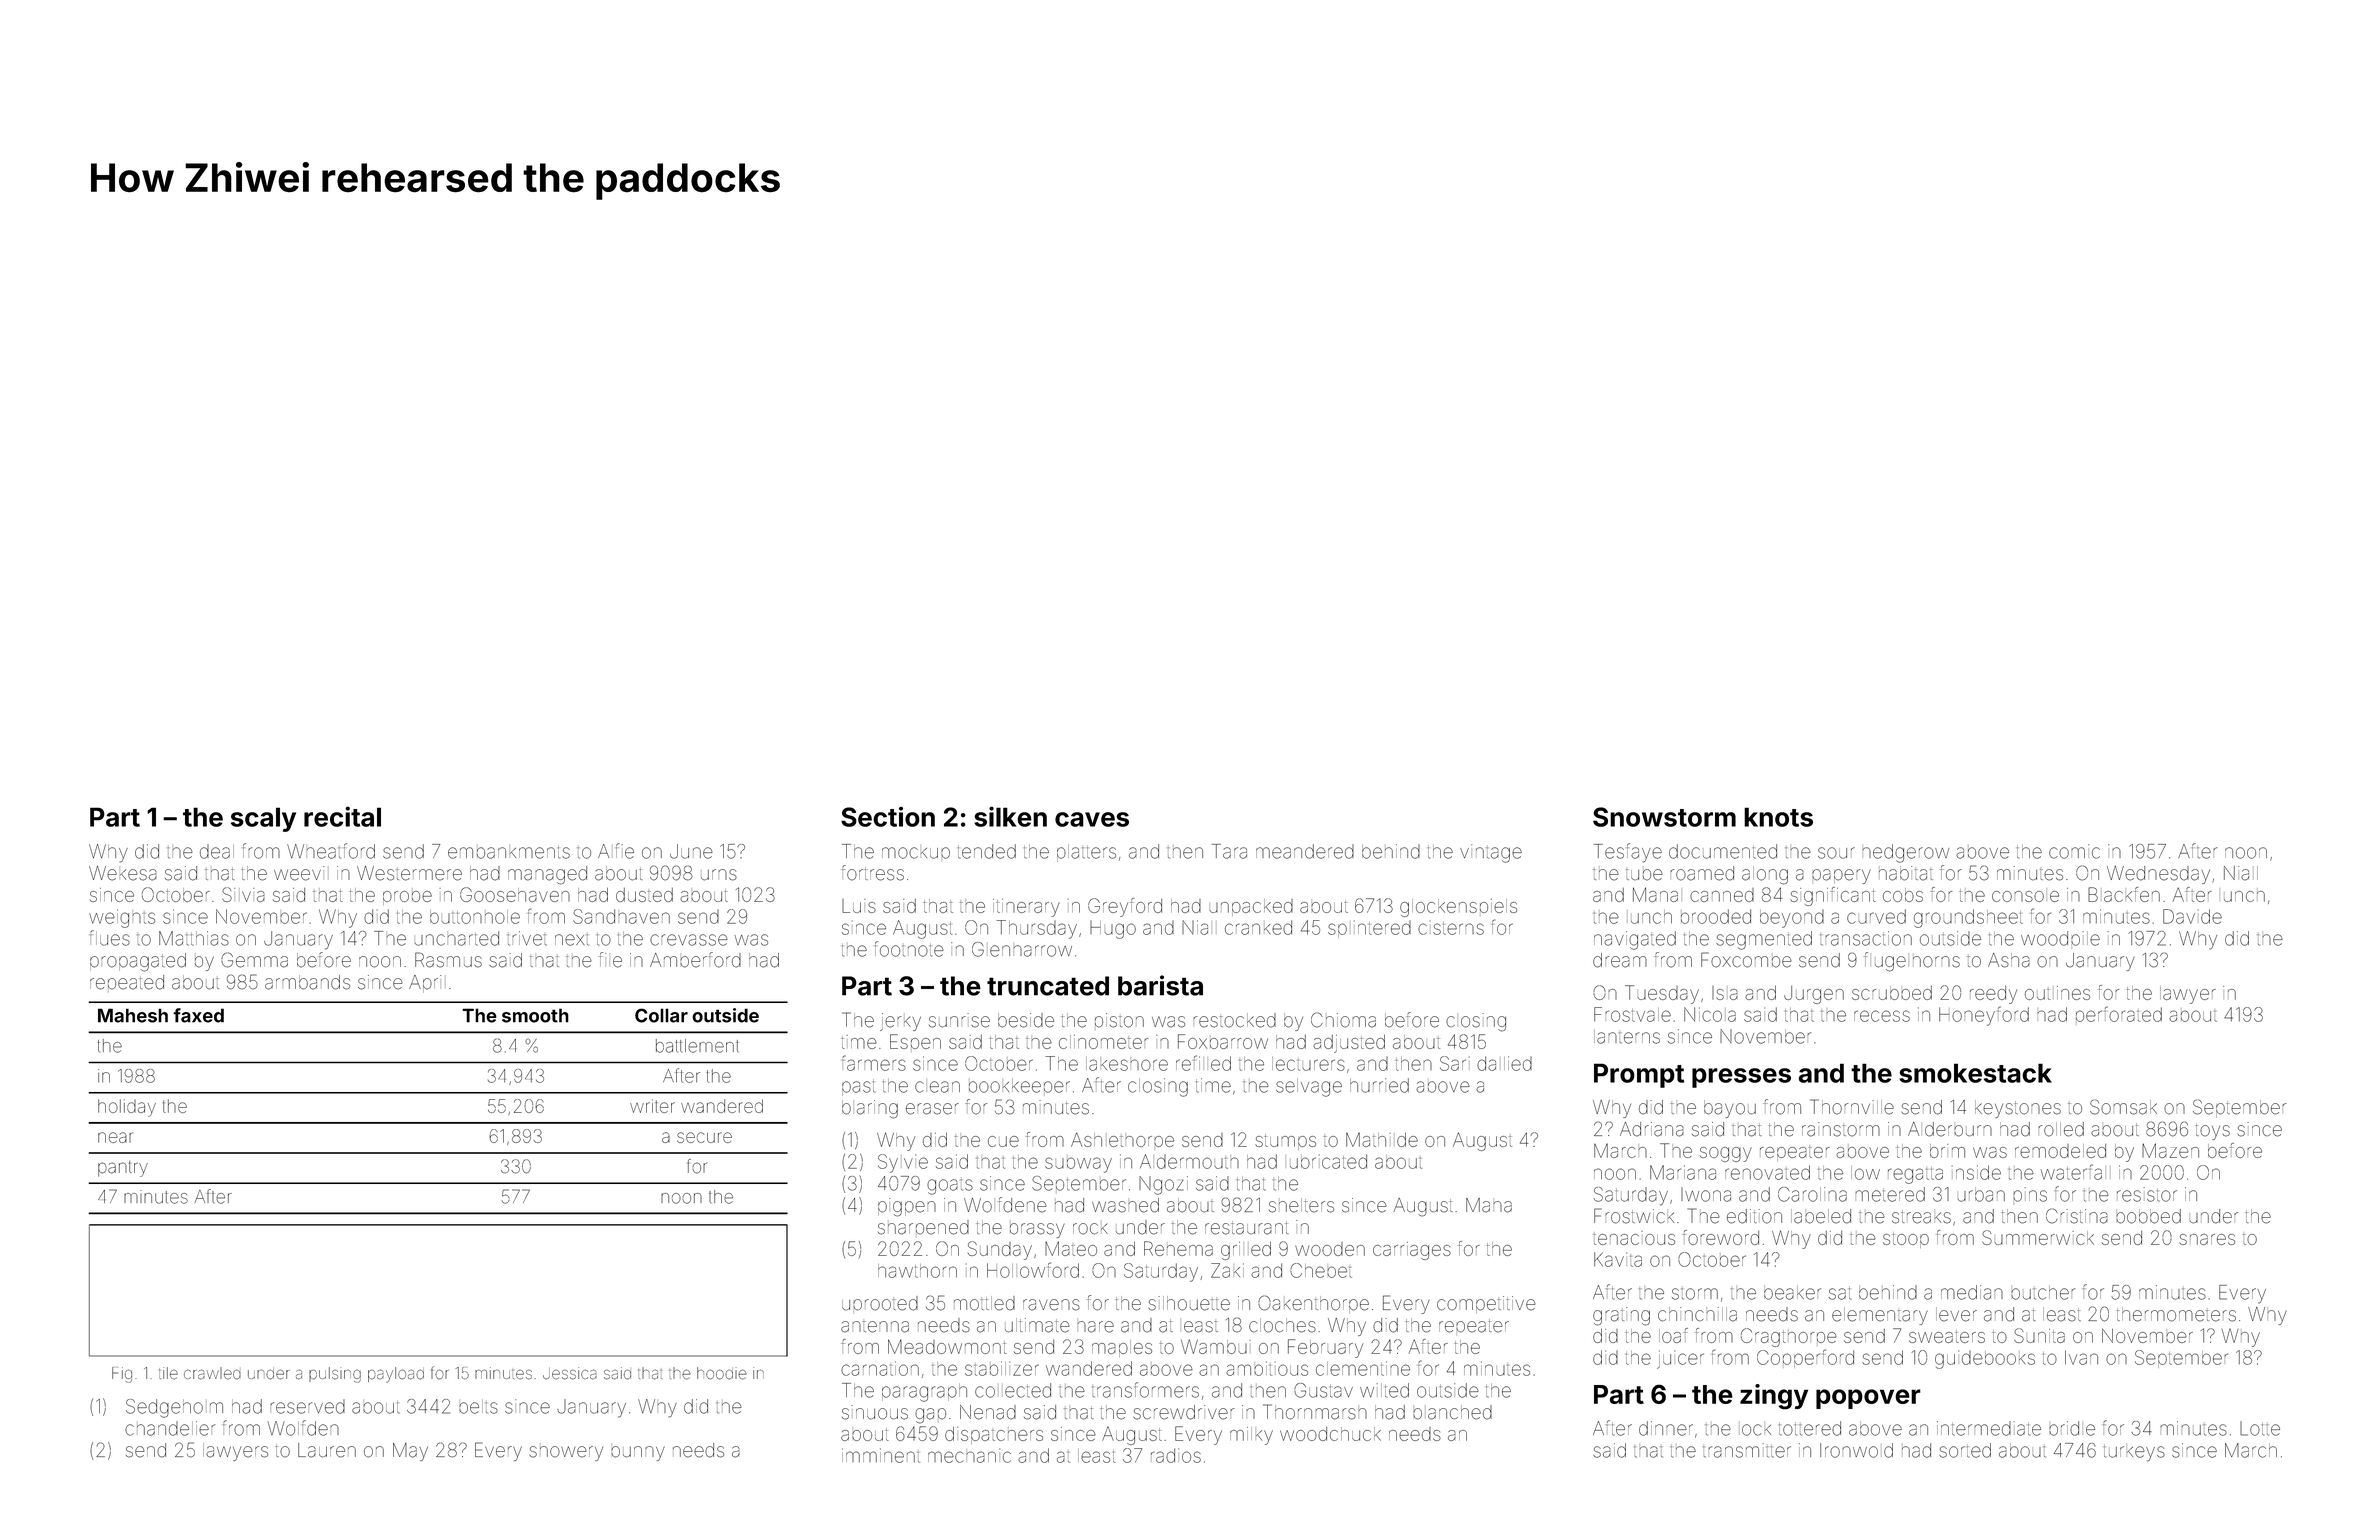 The height and width of the page is (1540, 2380). I want to click on Lauren, so click(327, 1450).
